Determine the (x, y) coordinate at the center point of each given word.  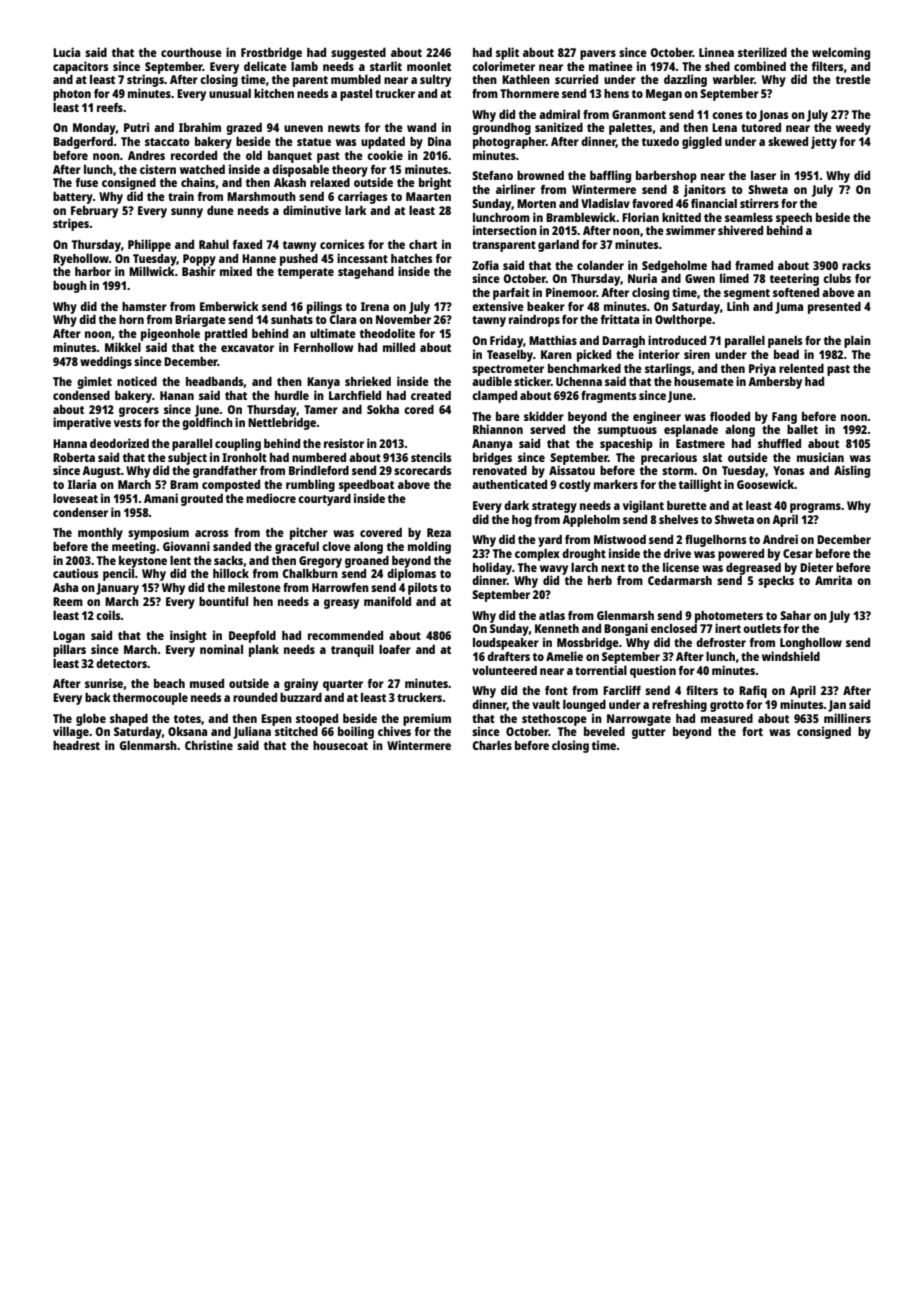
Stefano (492, 175)
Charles (492, 745)
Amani (161, 498)
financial (714, 203)
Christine (209, 745)
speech (794, 219)
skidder (544, 416)
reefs (110, 107)
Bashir (199, 271)
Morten (536, 203)
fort (752, 731)
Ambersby (775, 383)
